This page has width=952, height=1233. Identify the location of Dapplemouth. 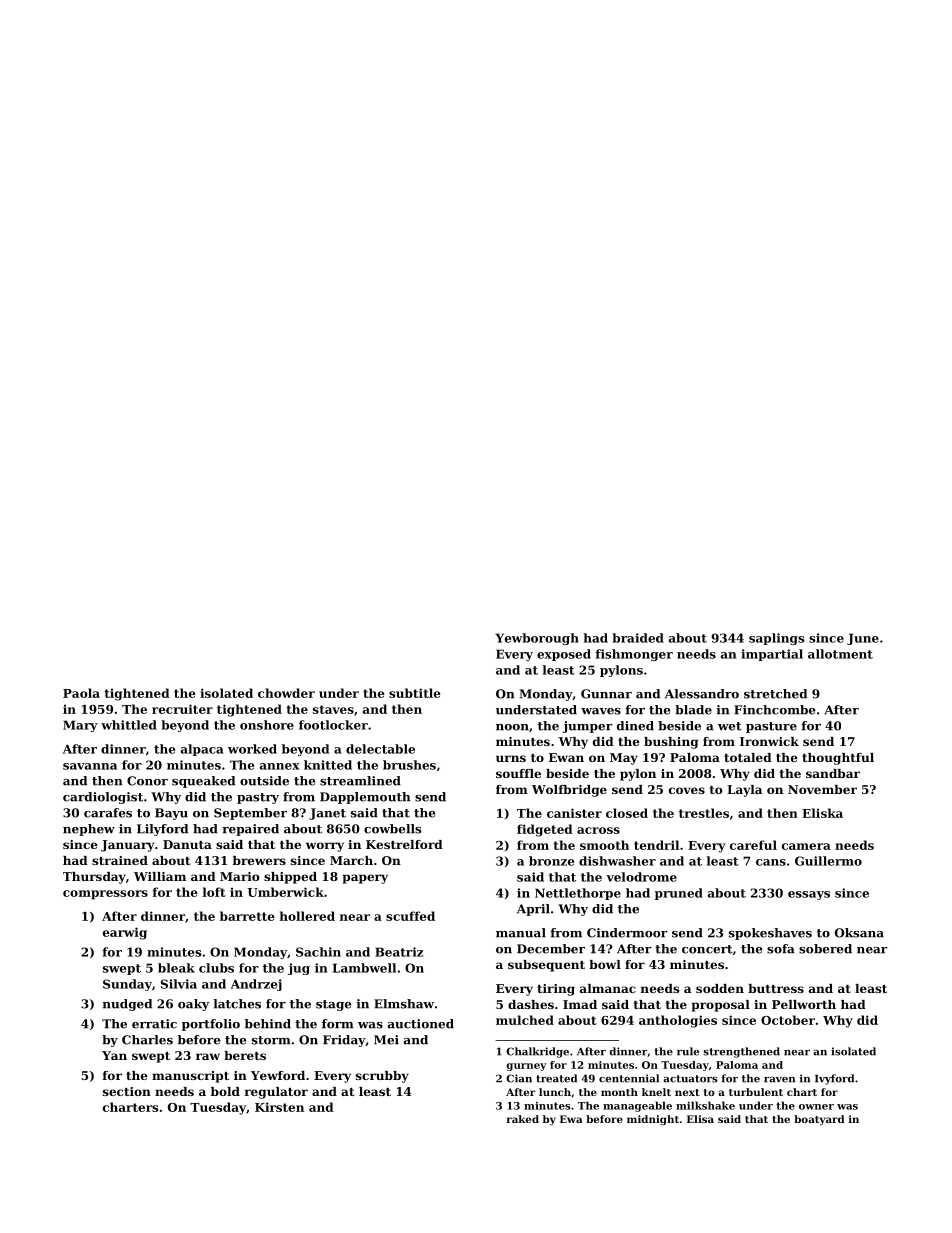
(365, 798).
